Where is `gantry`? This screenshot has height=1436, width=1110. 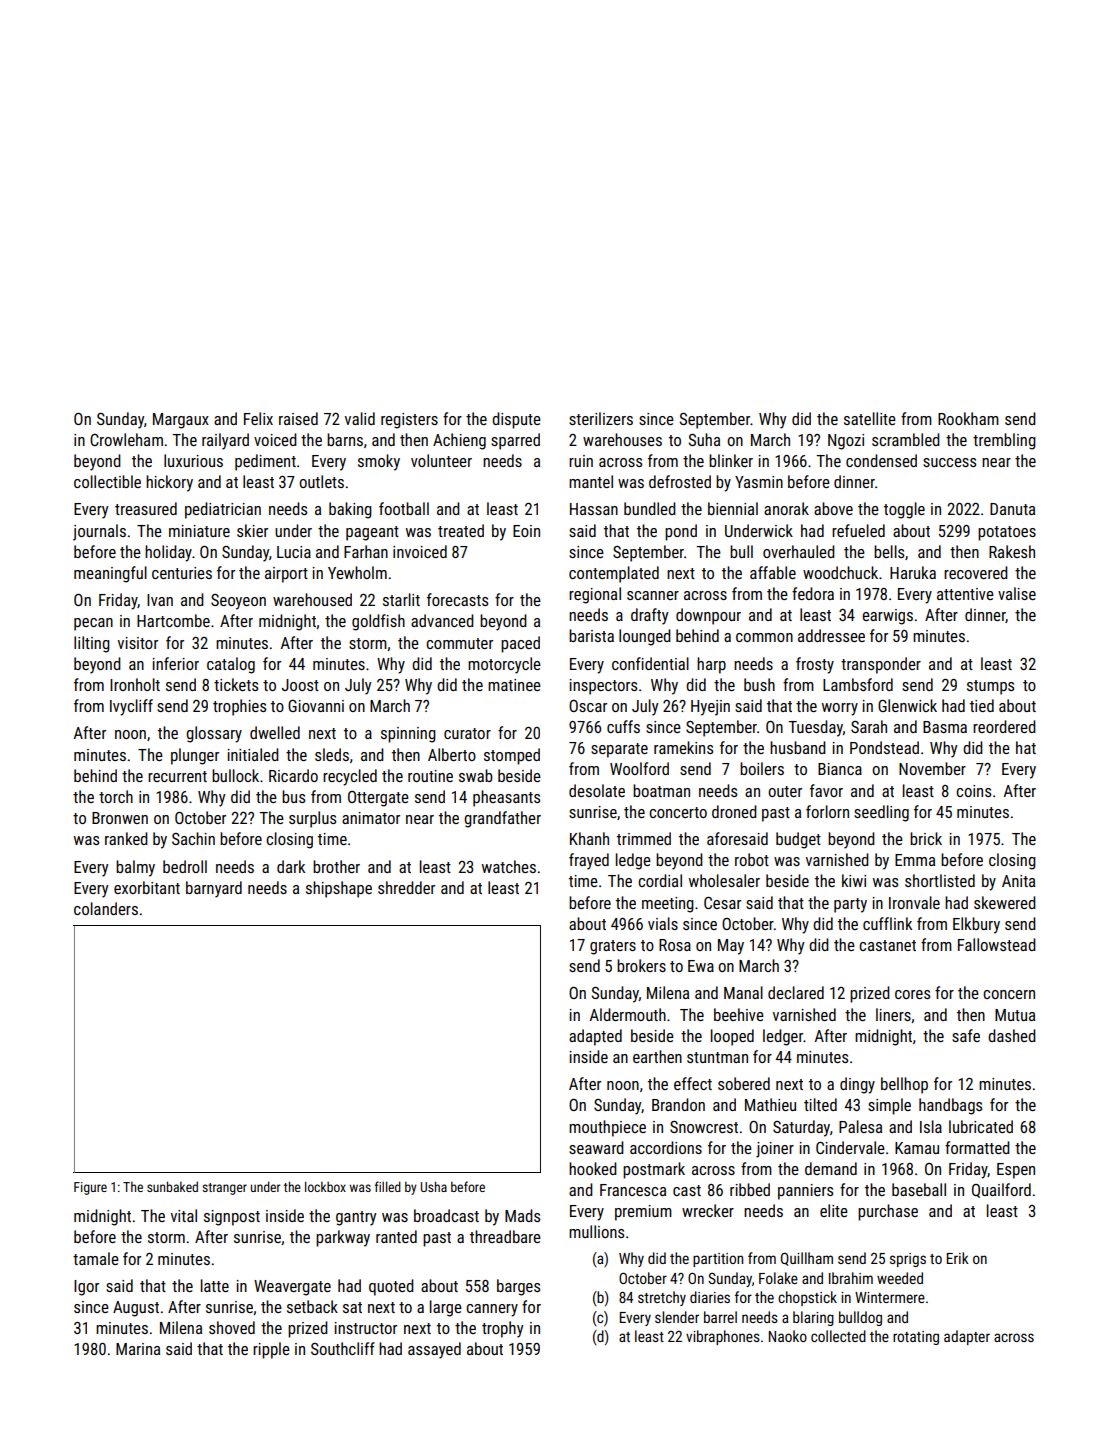
gantry is located at coordinates (356, 1218).
